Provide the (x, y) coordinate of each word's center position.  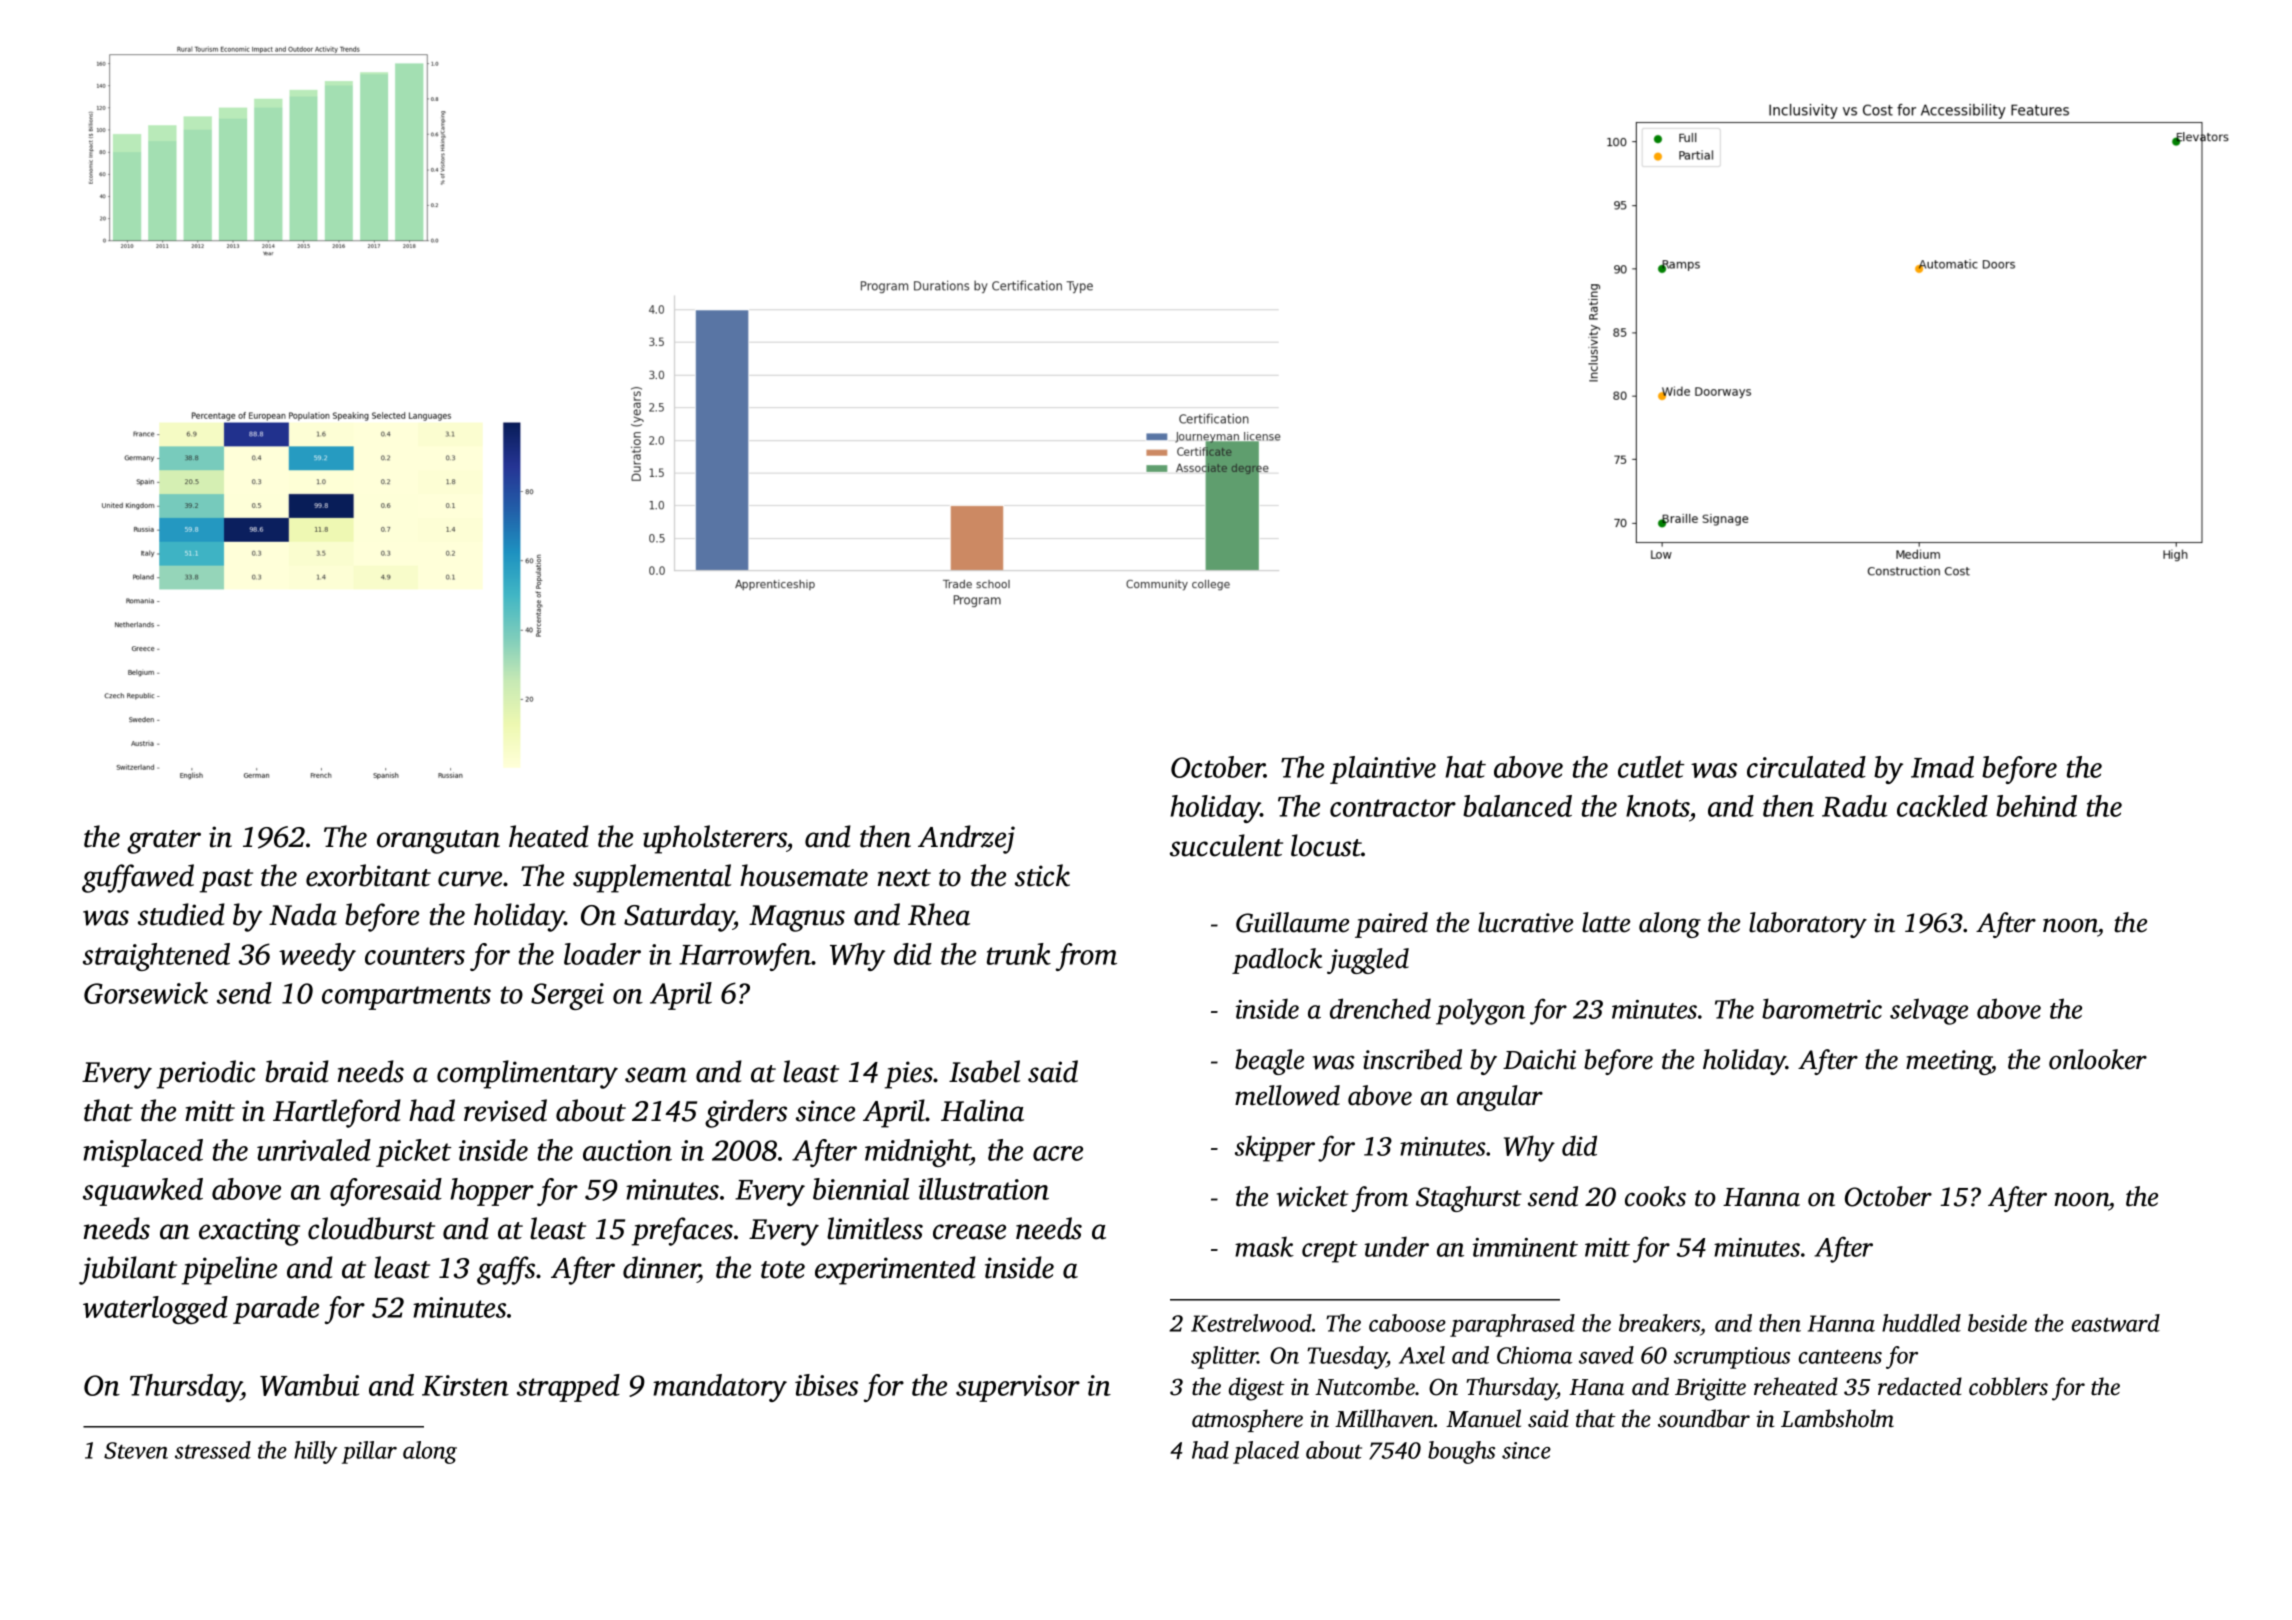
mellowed (1287, 1095)
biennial (861, 1189)
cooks (1655, 1196)
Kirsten (465, 1385)
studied (181, 914)
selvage (1929, 1011)
